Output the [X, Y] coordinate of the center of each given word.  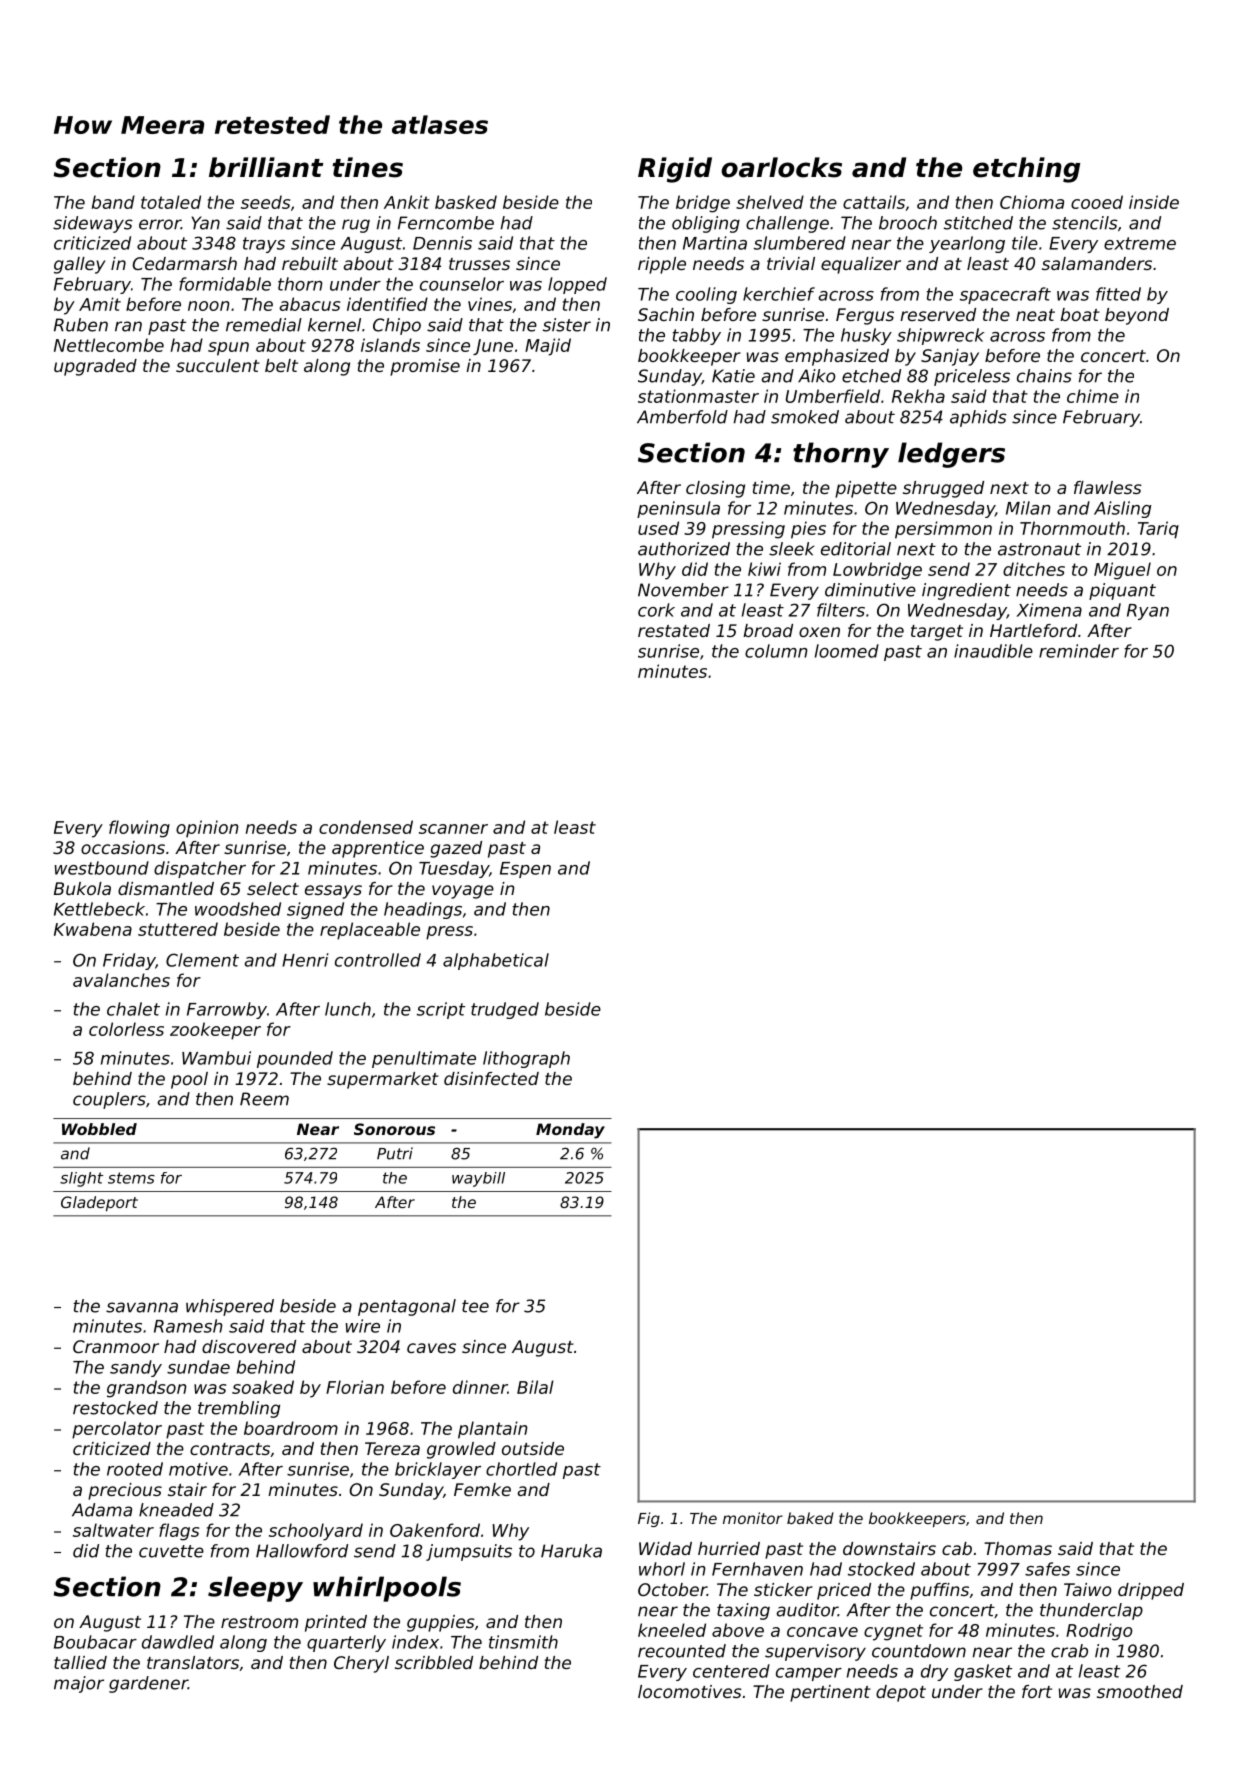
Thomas [1018, 1548]
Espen [525, 870]
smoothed [1140, 1691]
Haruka [571, 1551]
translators [193, 1662]
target [937, 633]
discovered [249, 1346]
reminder [1079, 651]
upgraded [95, 367]
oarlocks [781, 167]
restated [674, 630]
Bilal [535, 1387]
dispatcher [200, 869]
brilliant [266, 167]
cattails [874, 202]
